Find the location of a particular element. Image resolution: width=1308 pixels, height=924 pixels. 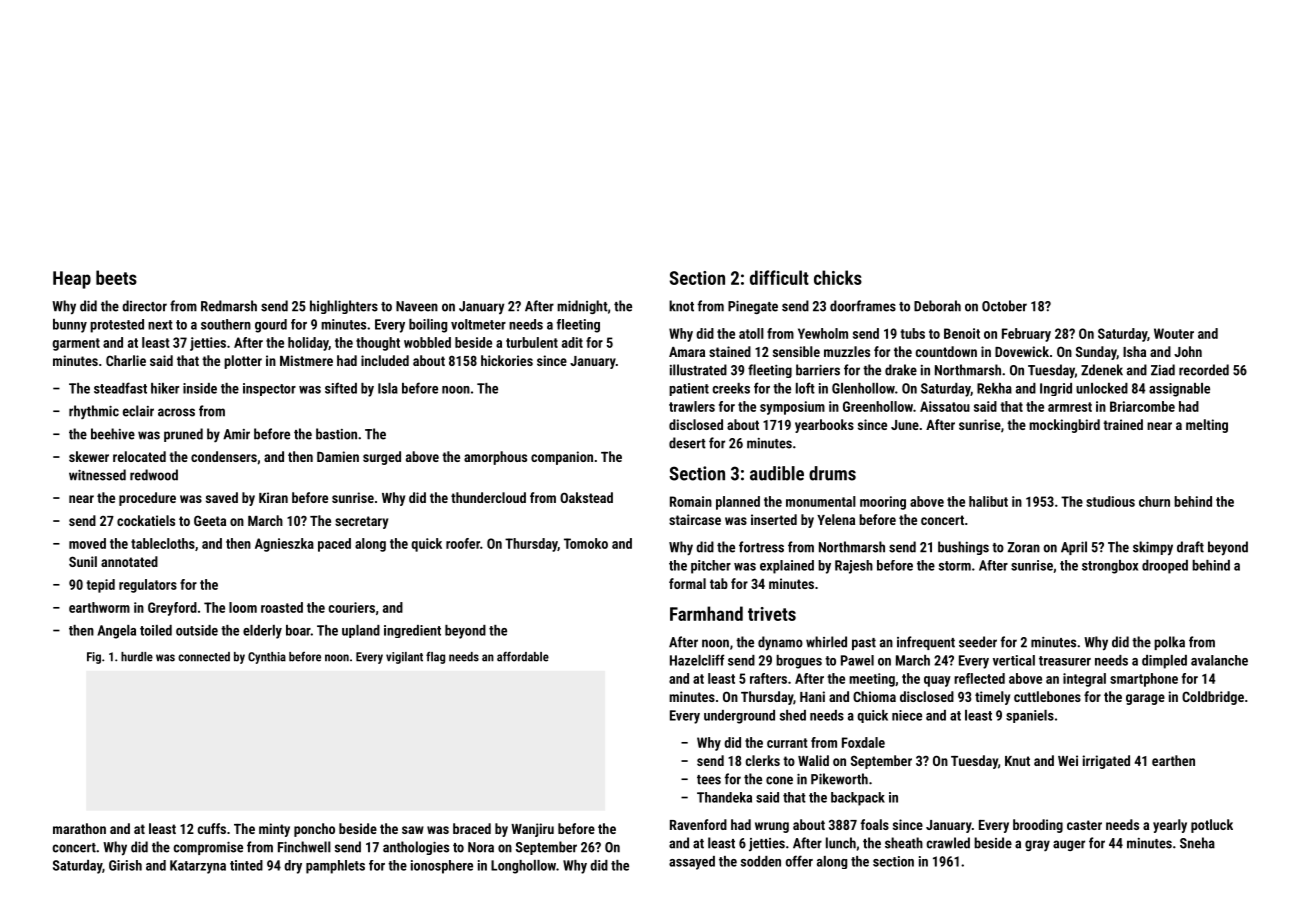

Redmarsh is located at coordinates (229, 306).
